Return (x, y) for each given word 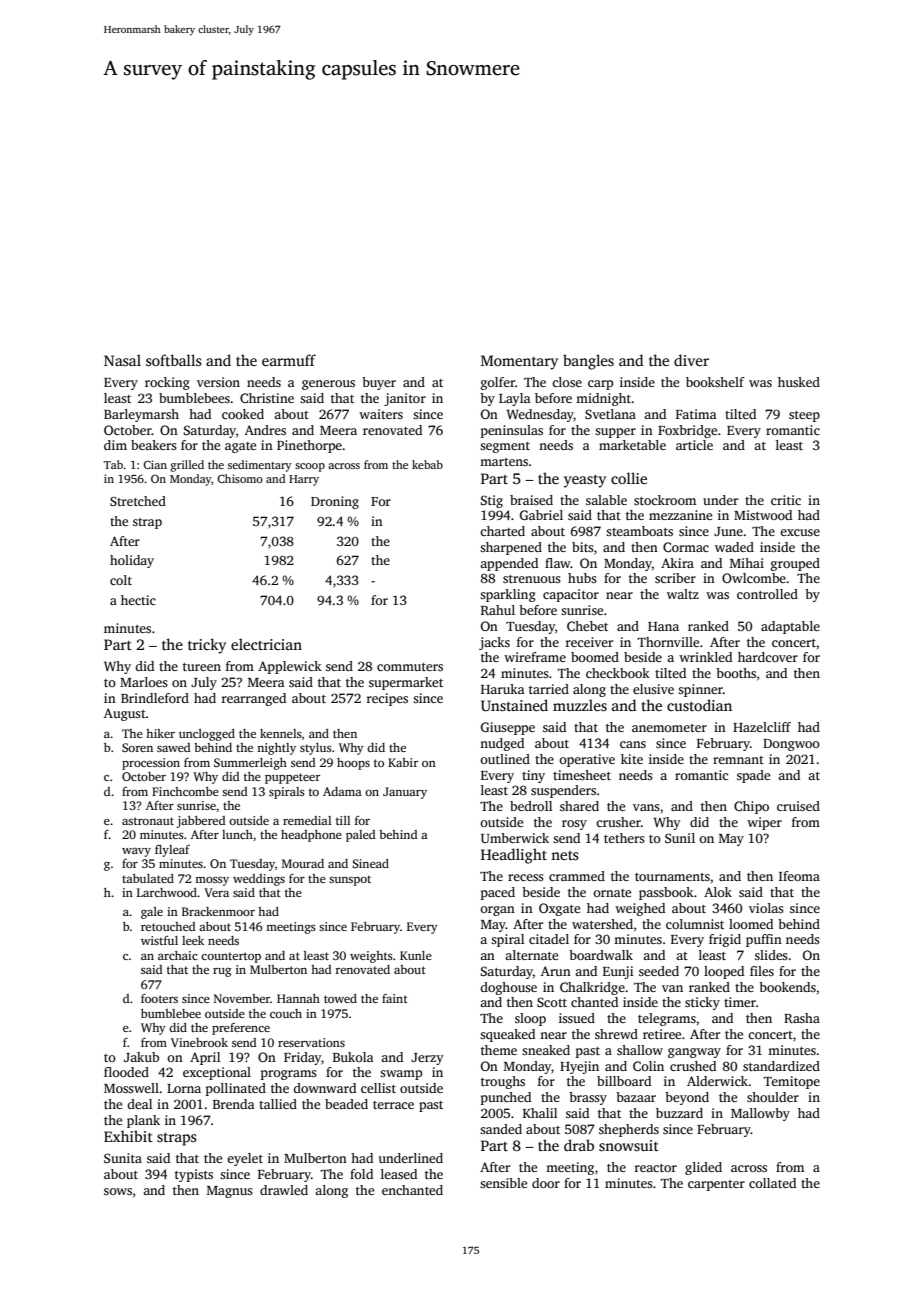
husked (799, 382)
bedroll (531, 806)
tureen (202, 667)
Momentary (519, 362)
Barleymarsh (141, 415)
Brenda (234, 1104)
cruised (798, 806)
